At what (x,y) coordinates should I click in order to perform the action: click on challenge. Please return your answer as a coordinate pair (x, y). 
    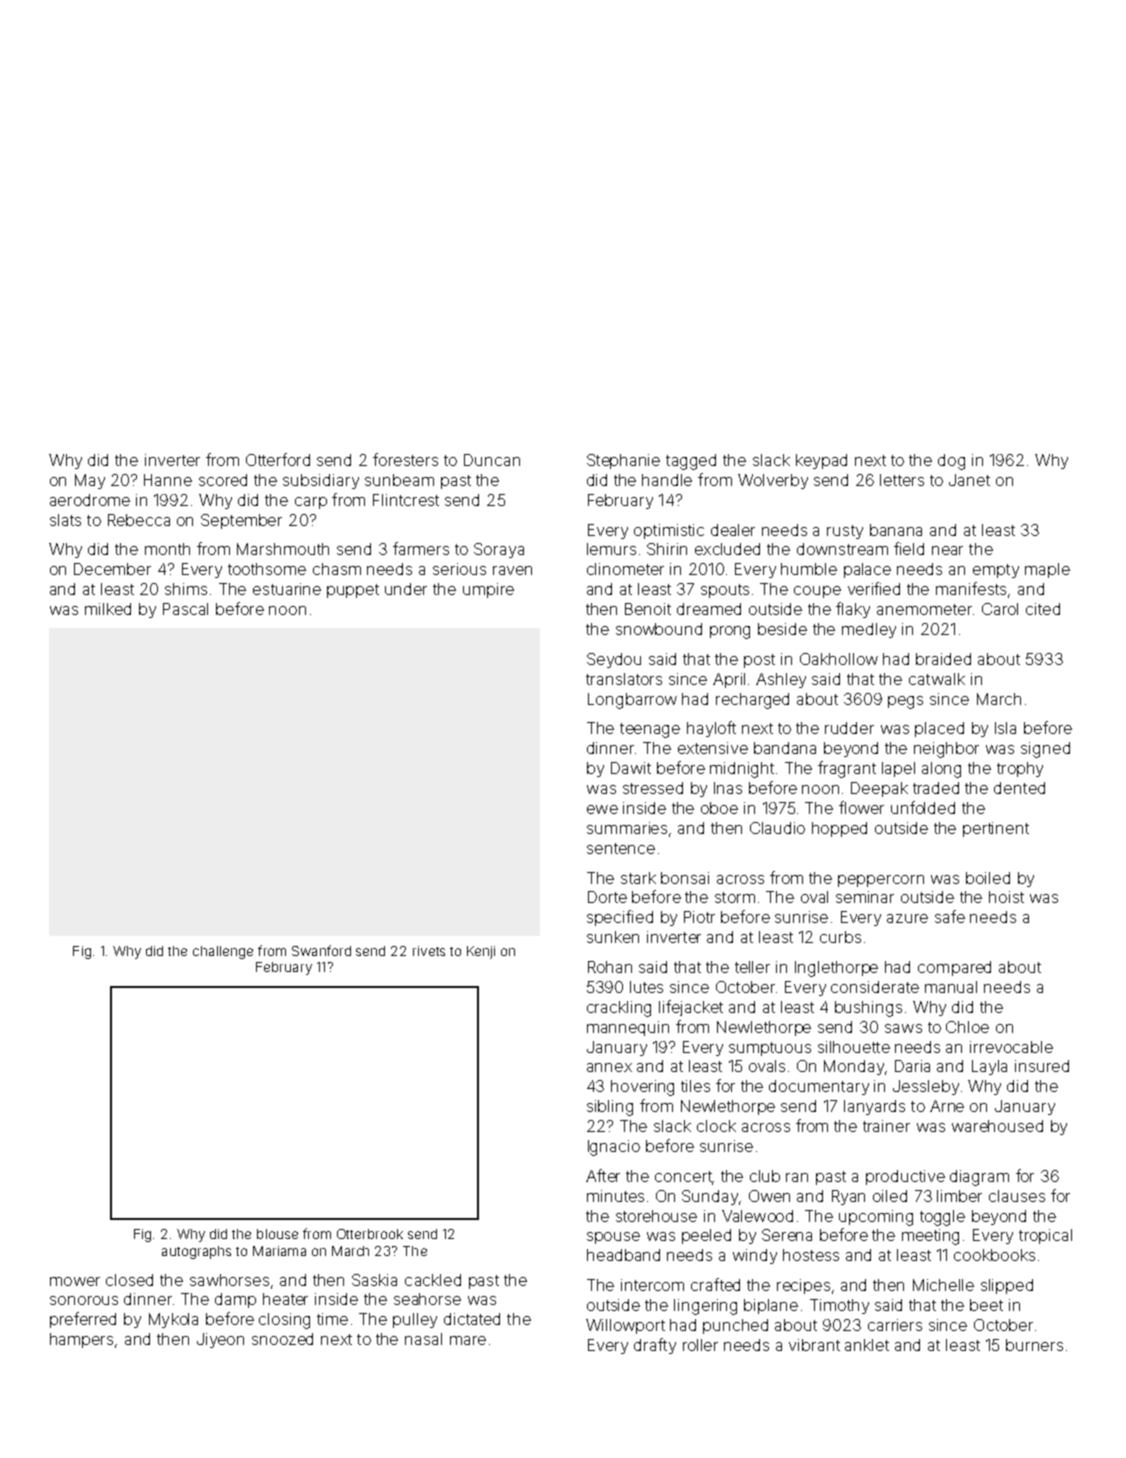
    Looking at the image, I should click on (223, 952).
